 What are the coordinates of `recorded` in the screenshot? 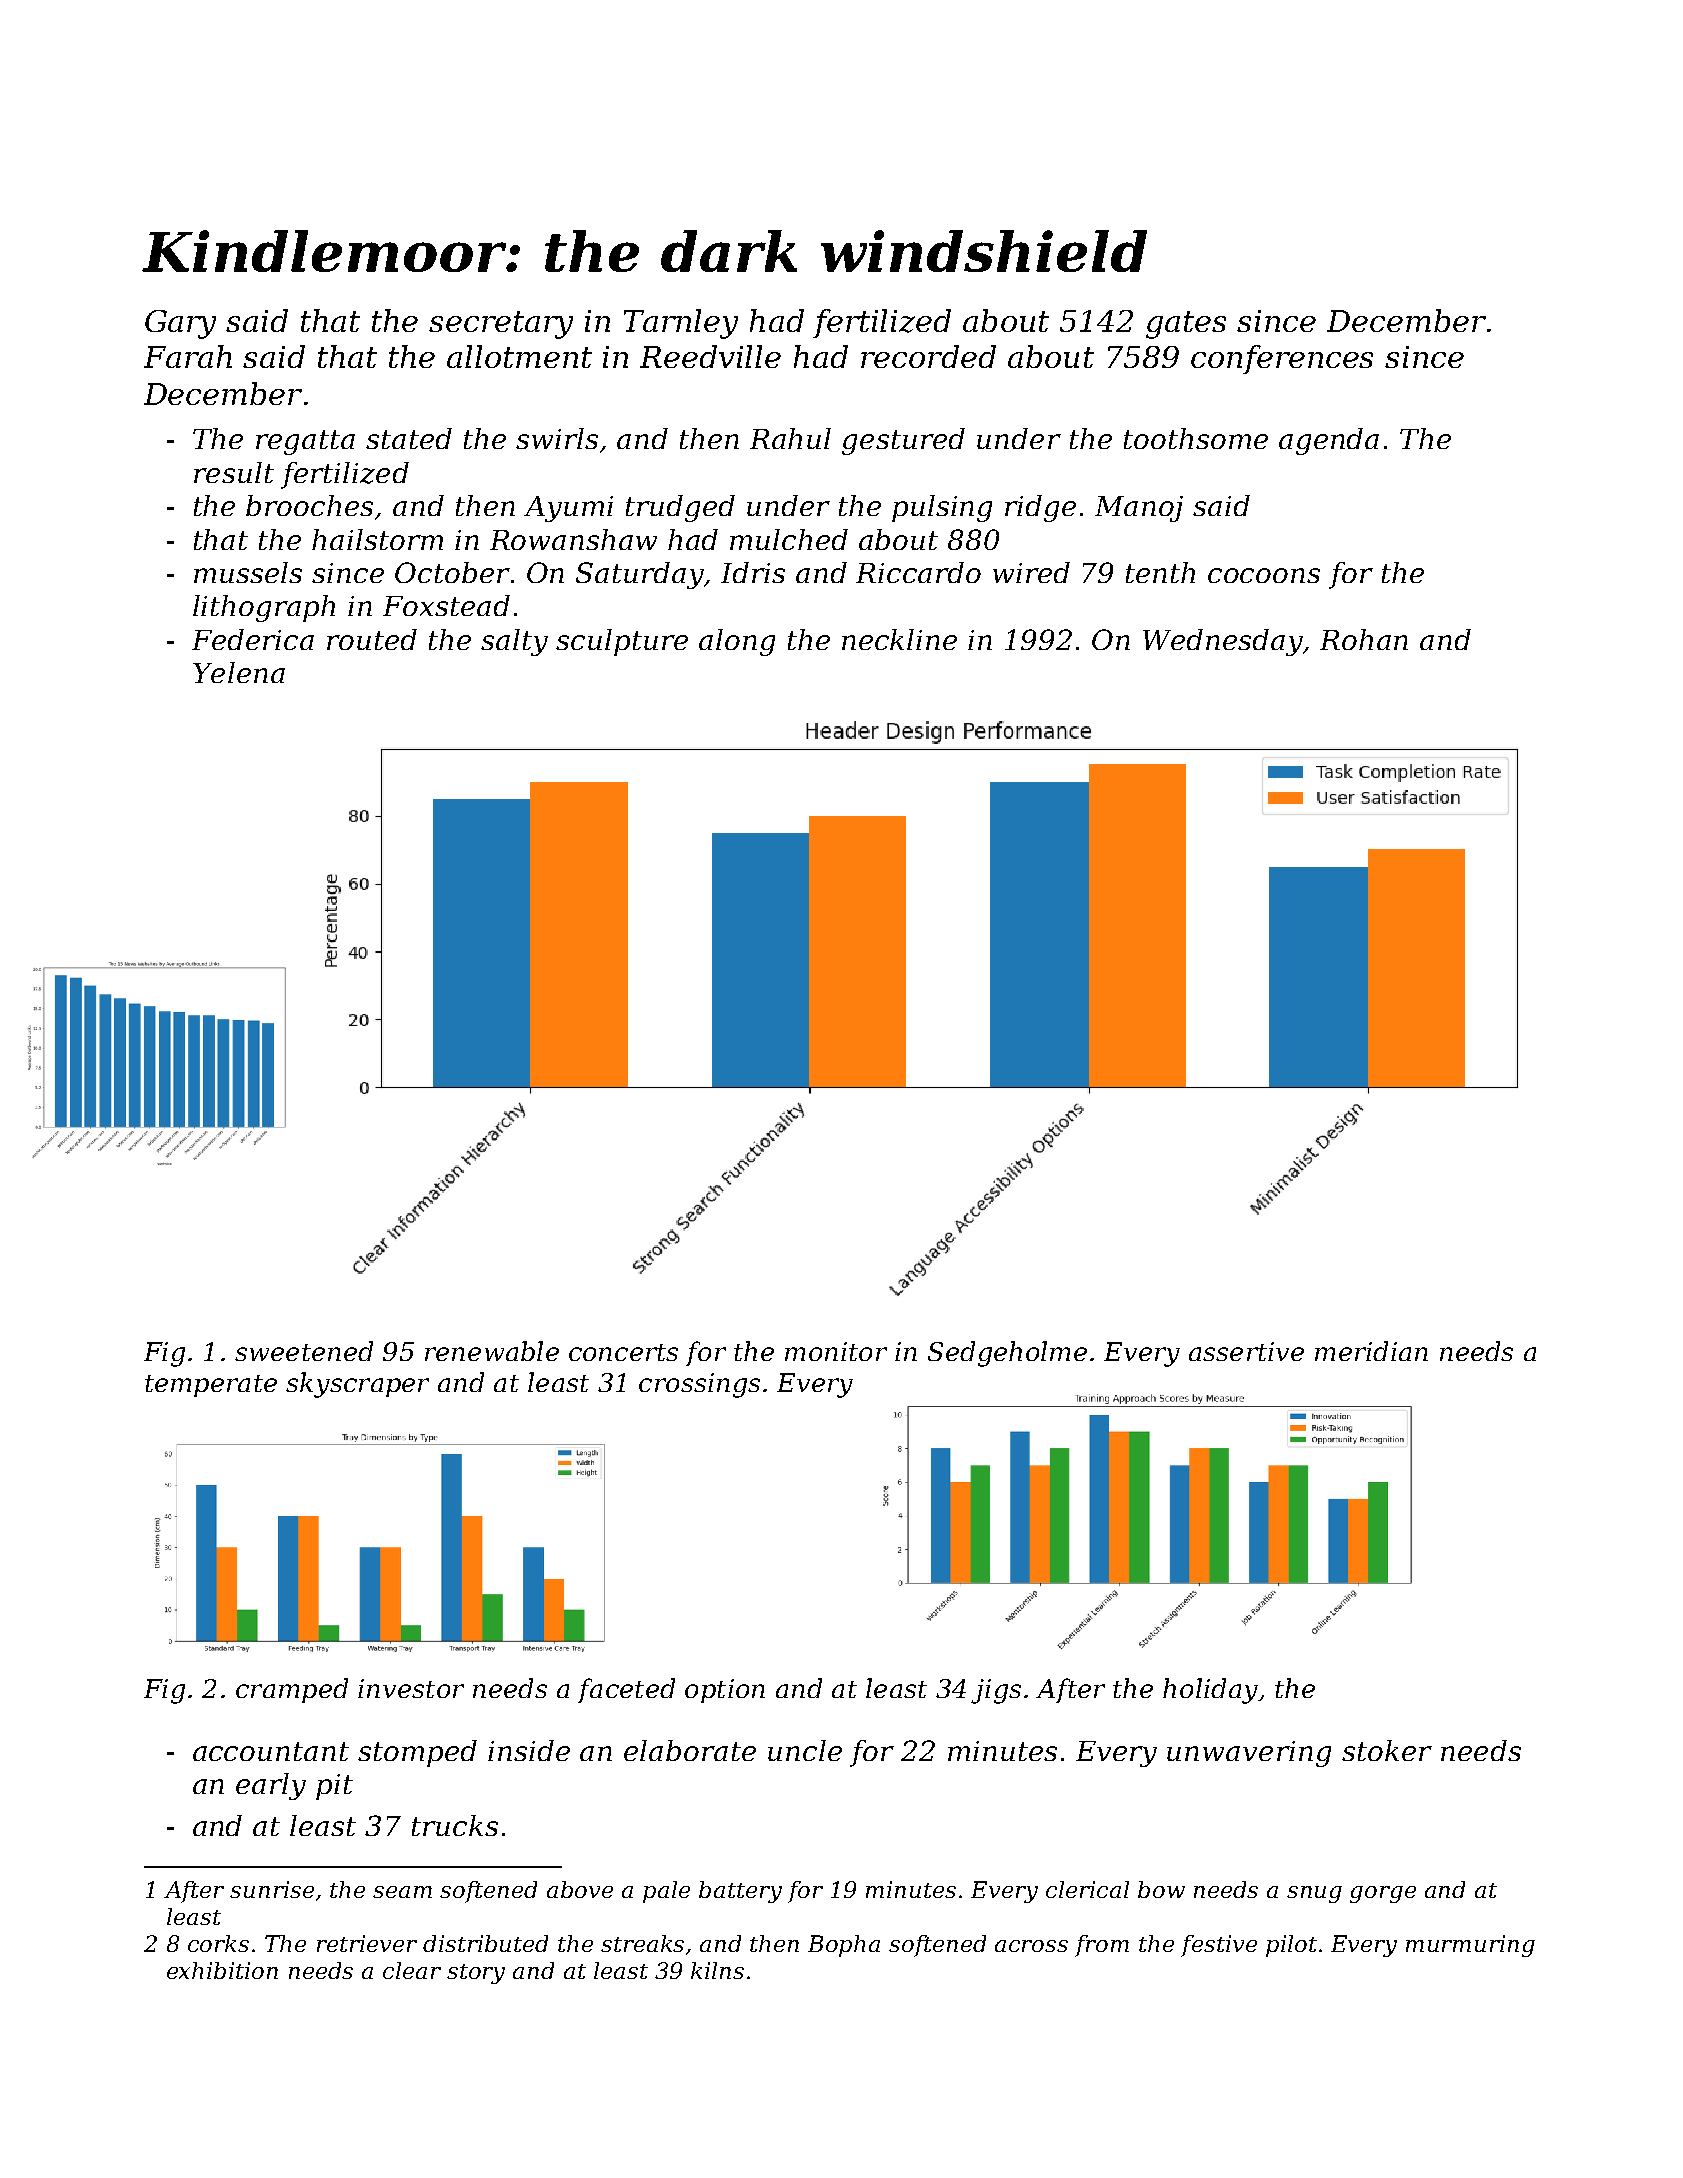 It's located at (928, 356).
